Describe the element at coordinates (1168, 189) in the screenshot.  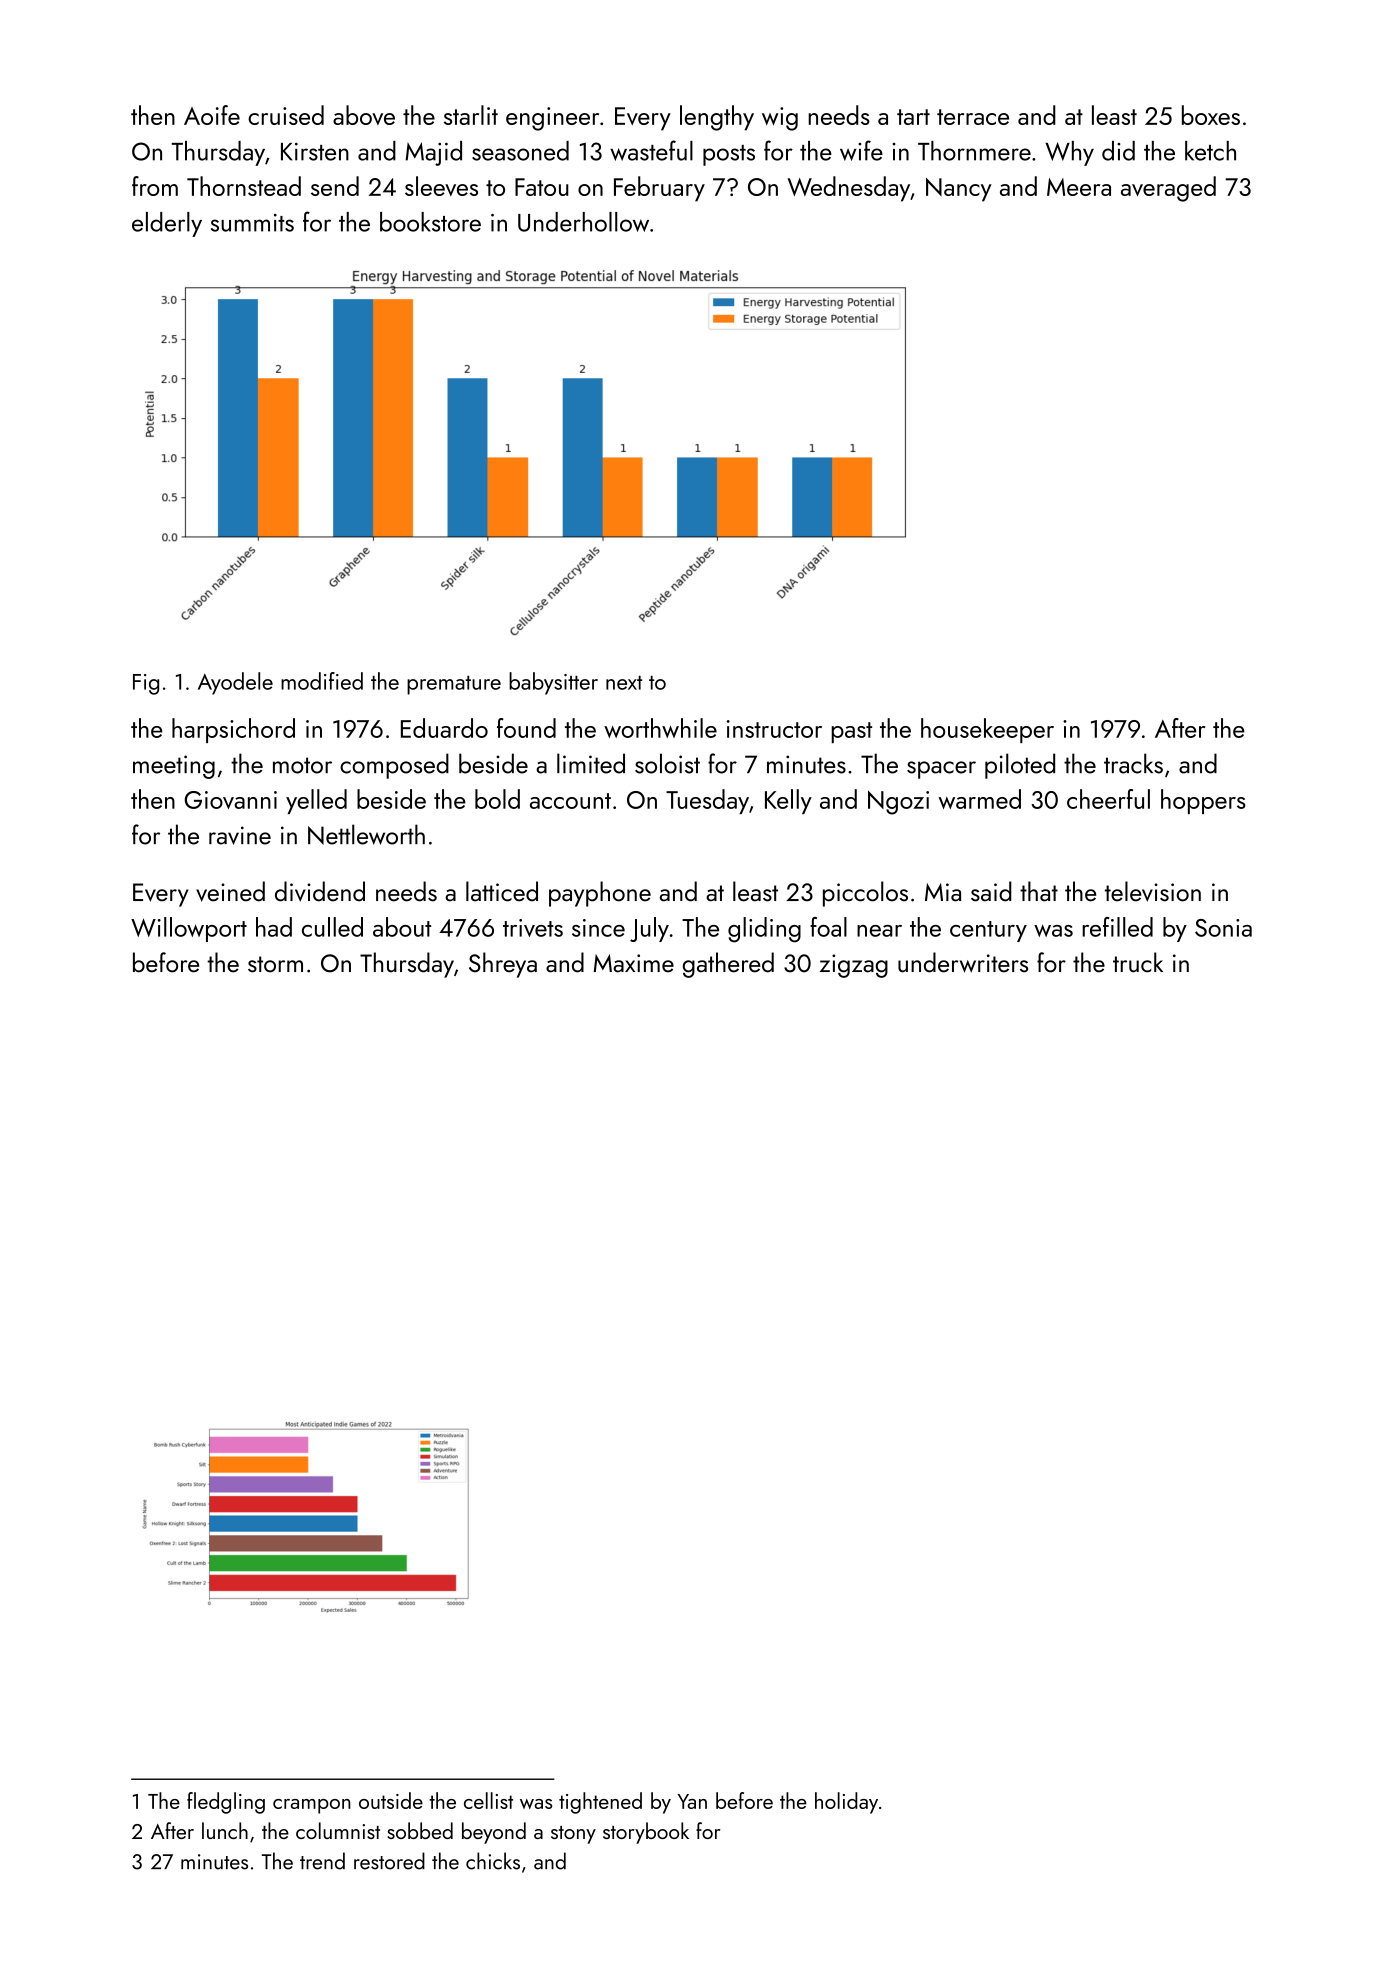
I see `averaged` at that location.
